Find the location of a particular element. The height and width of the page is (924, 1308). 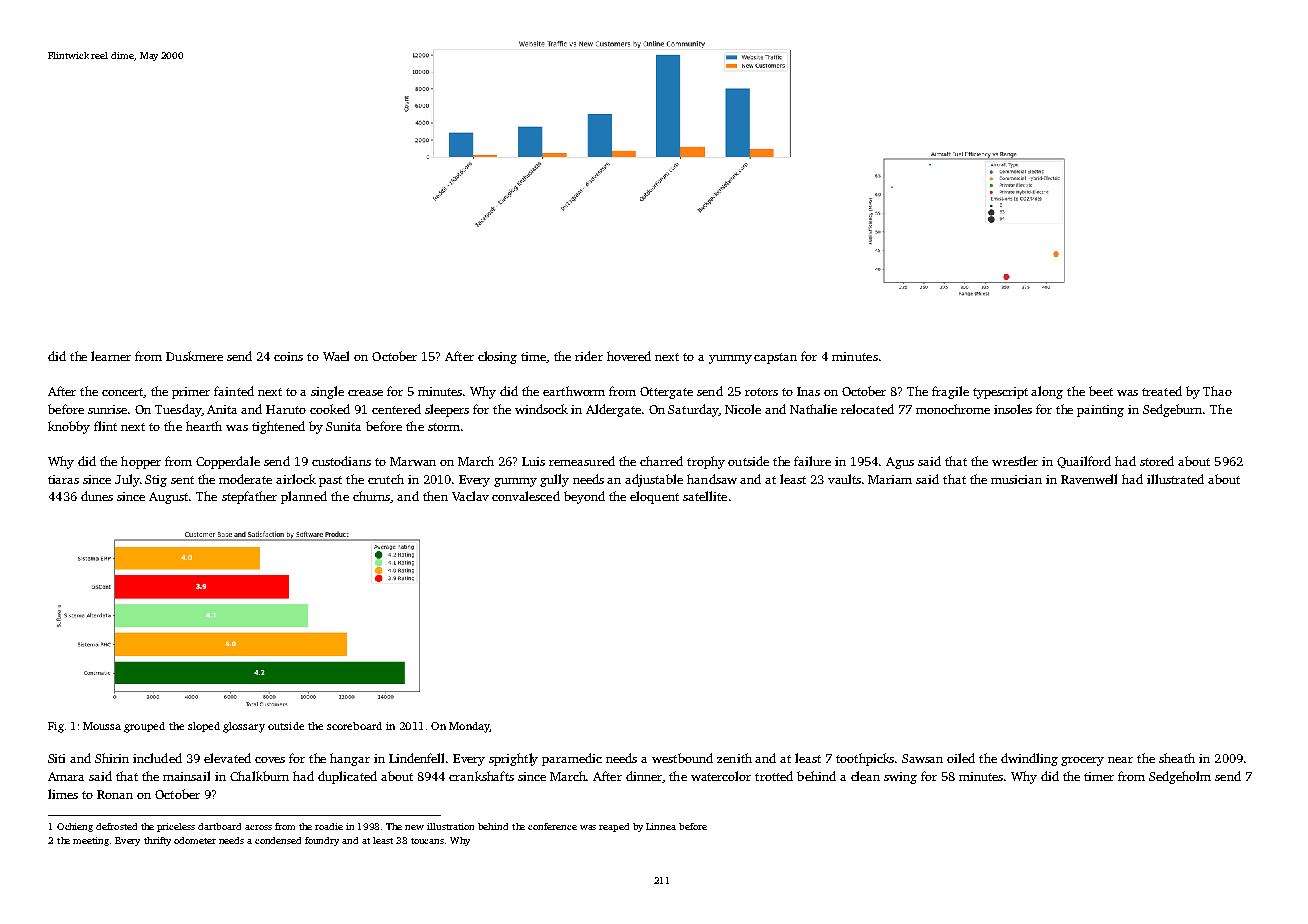

Duskmere is located at coordinates (194, 356).
